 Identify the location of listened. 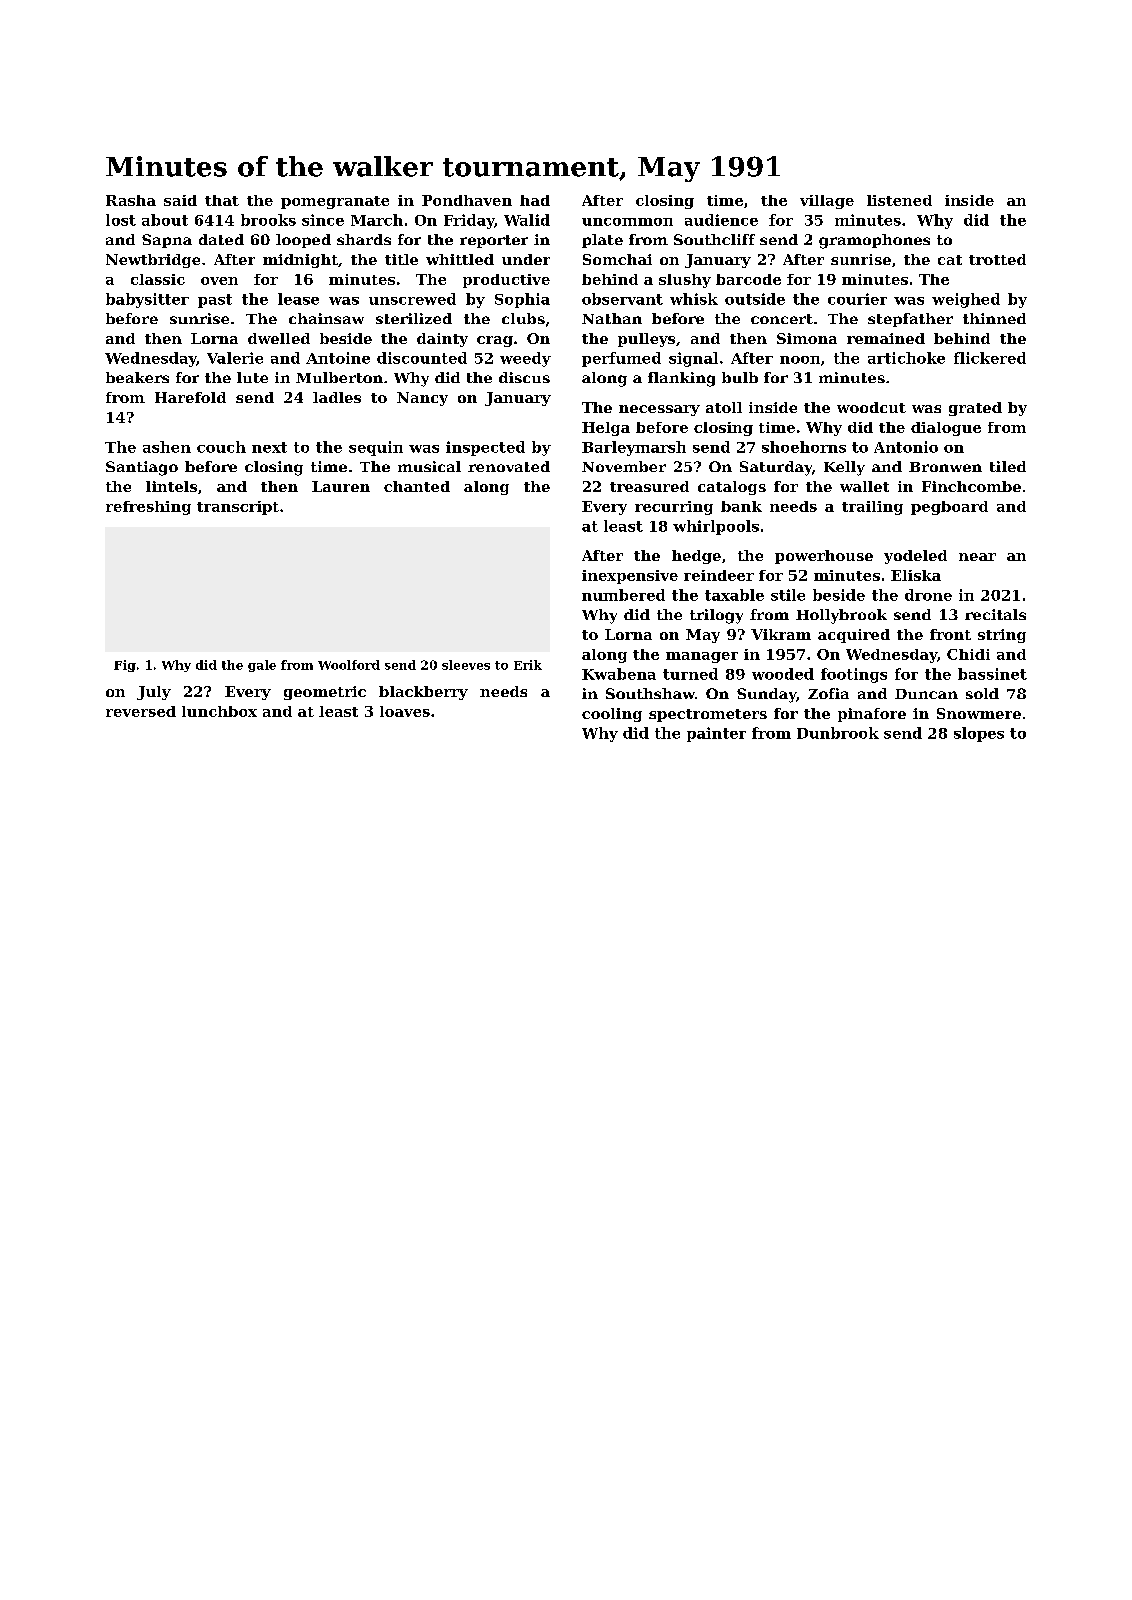
(899, 200).
